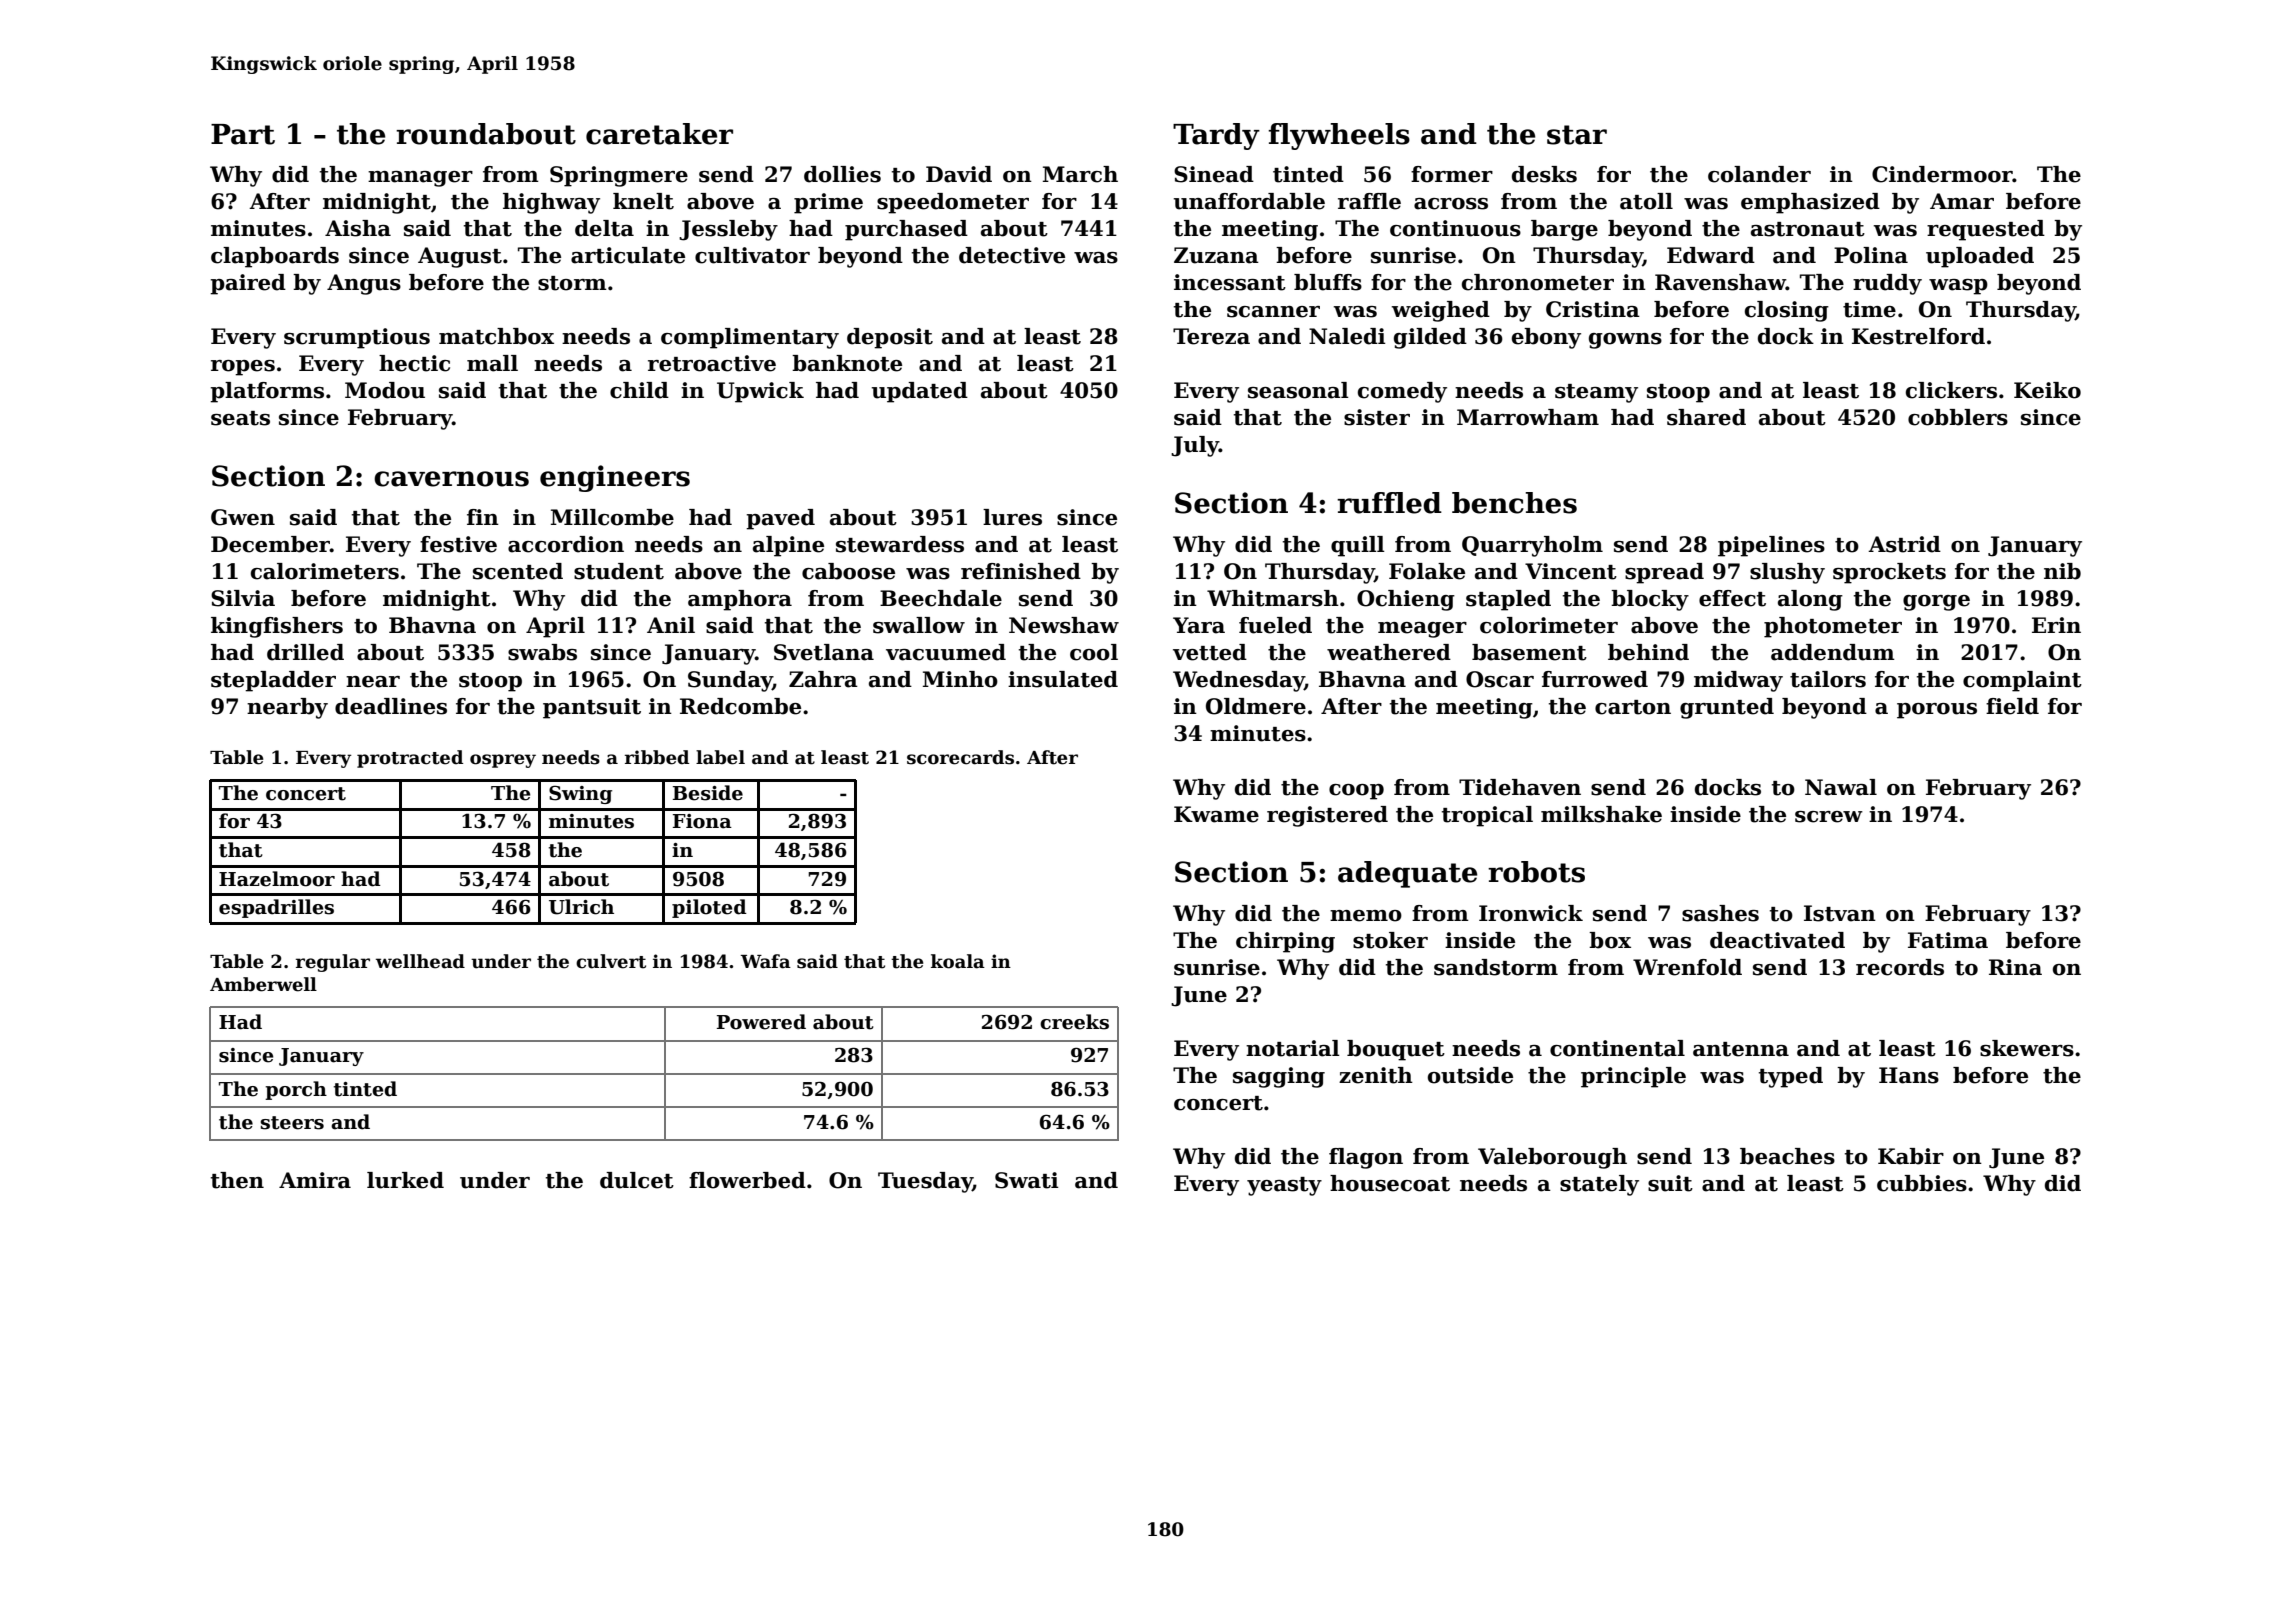 Image resolution: width=2292 pixels, height=1620 pixels. I want to click on March, so click(1080, 174).
